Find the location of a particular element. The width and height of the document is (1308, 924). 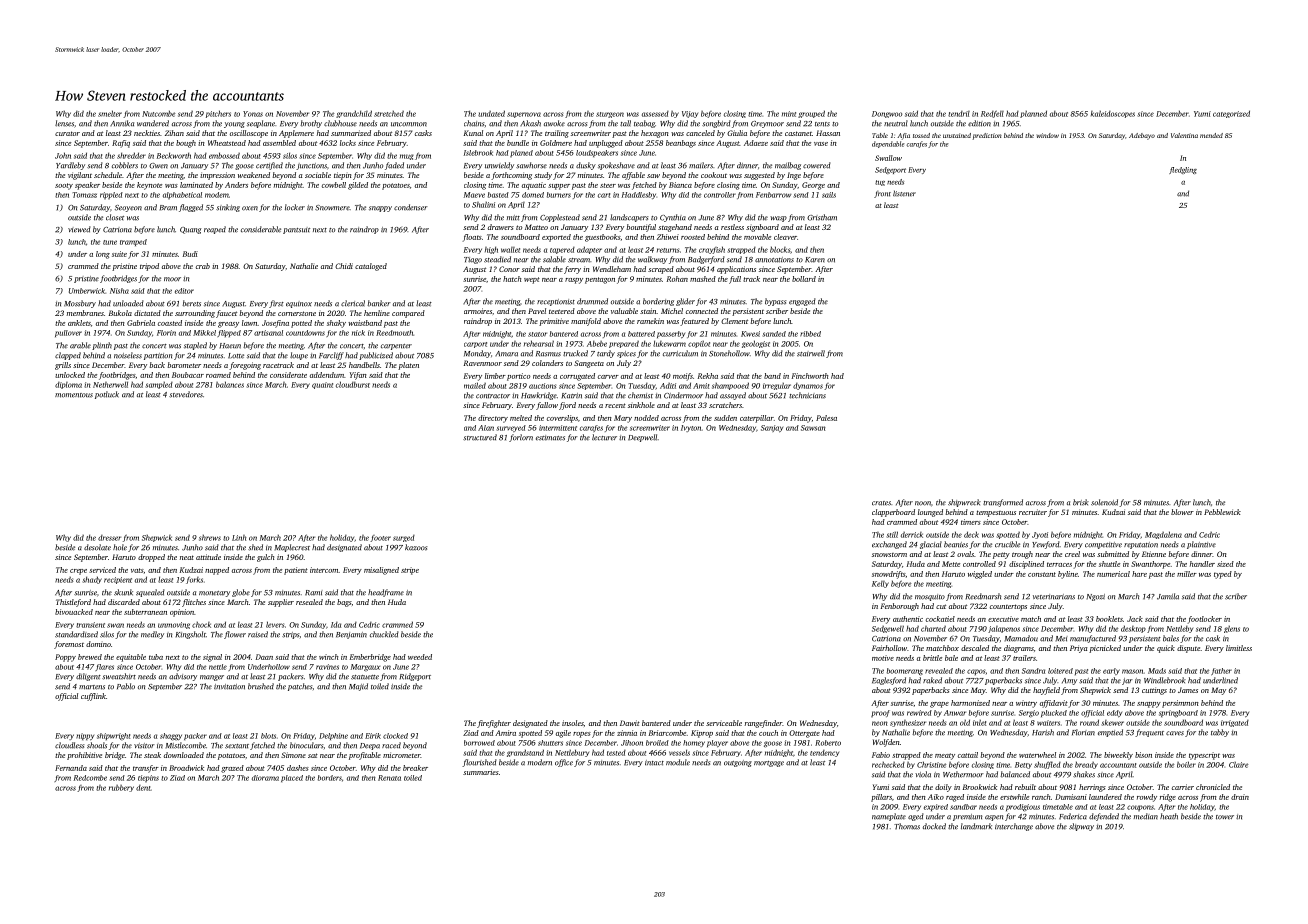

still is located at coordinates (892, 534).
